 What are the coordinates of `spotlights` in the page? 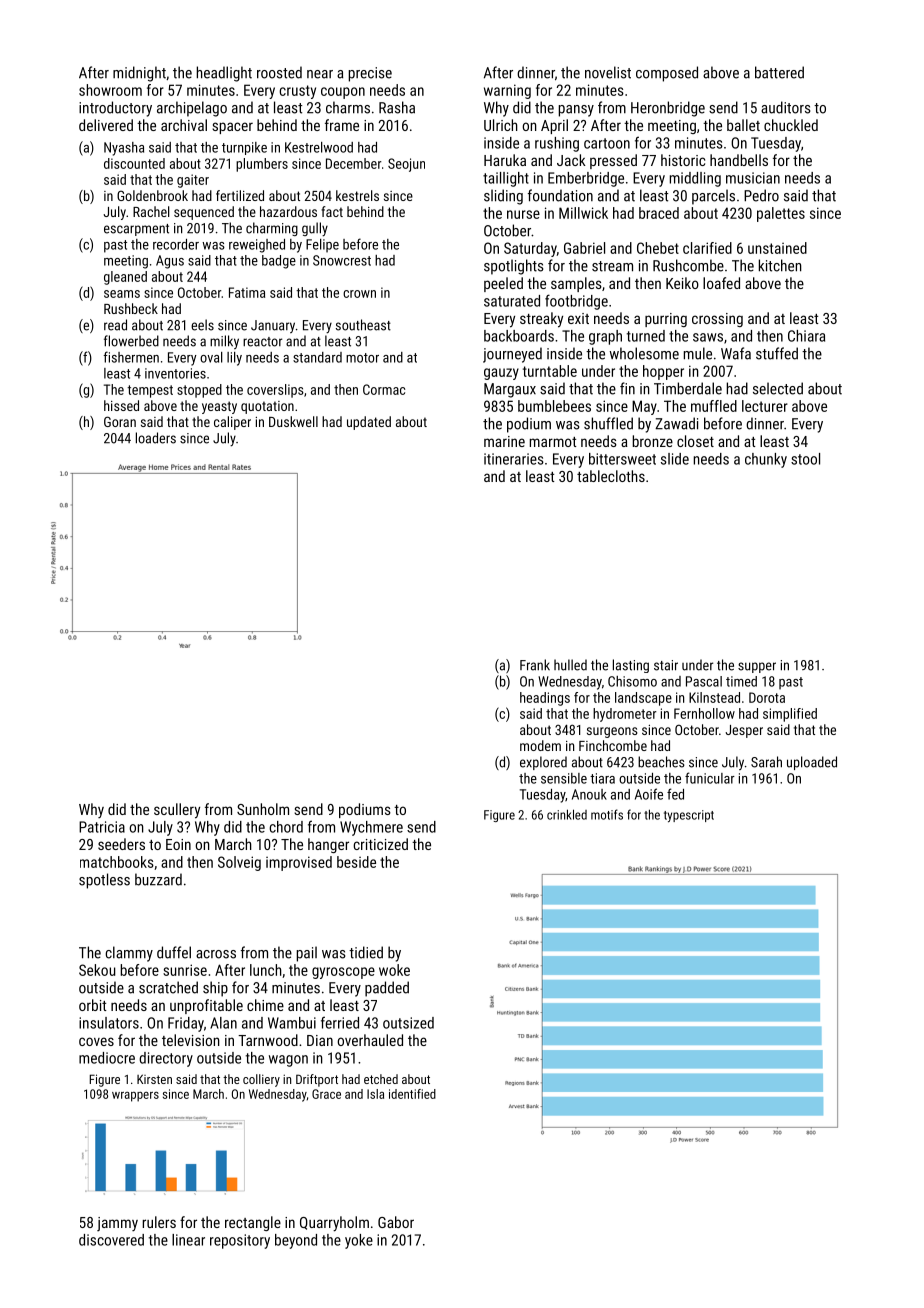 It's located at (514, 267).
